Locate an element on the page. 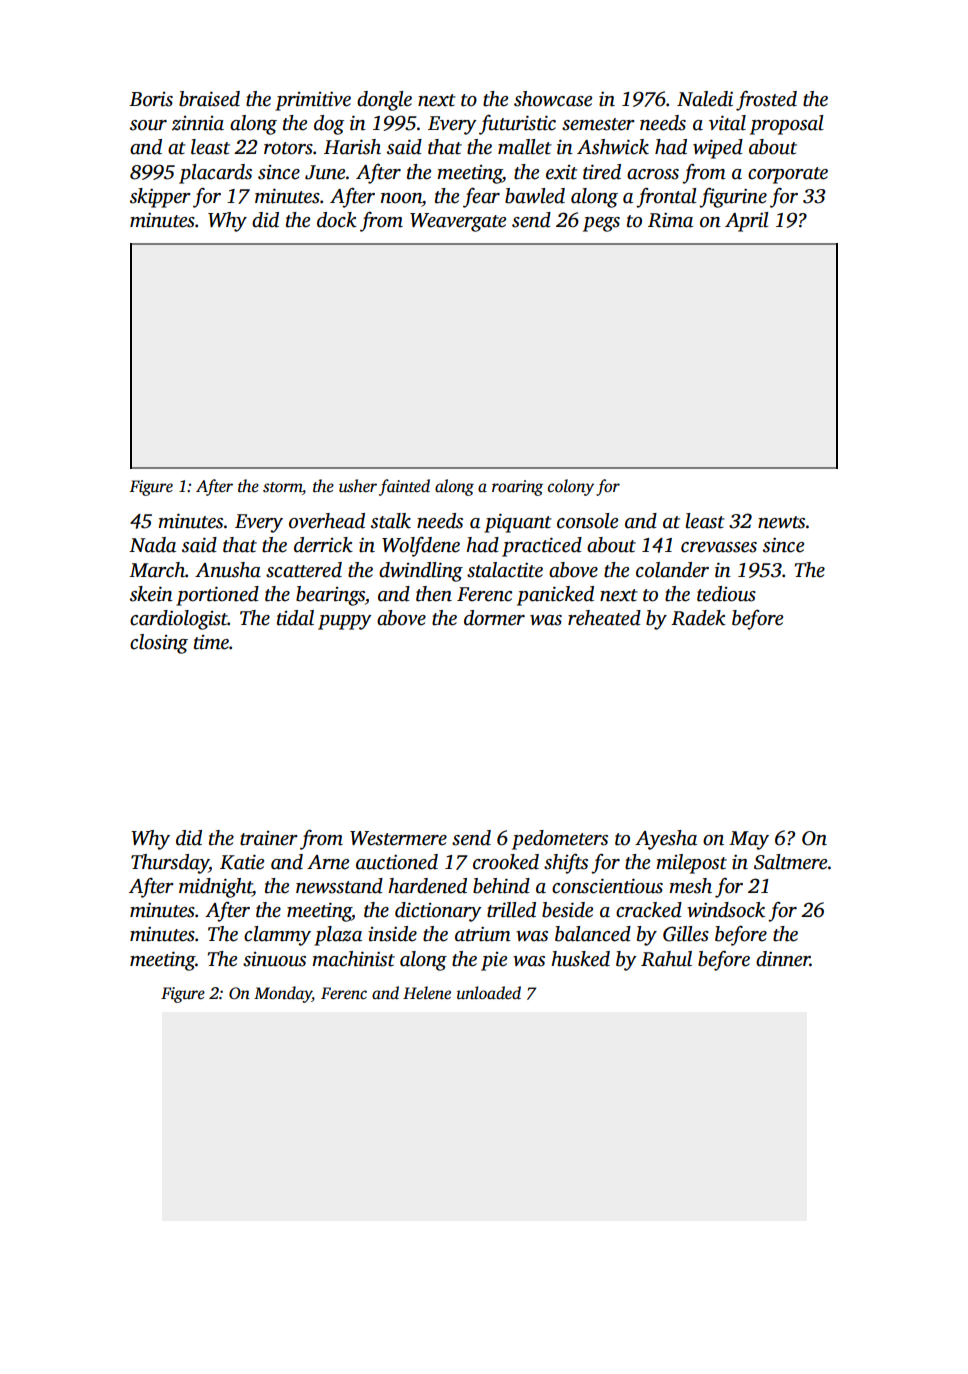  Wolfdene is located at coordinates (421, 547).
